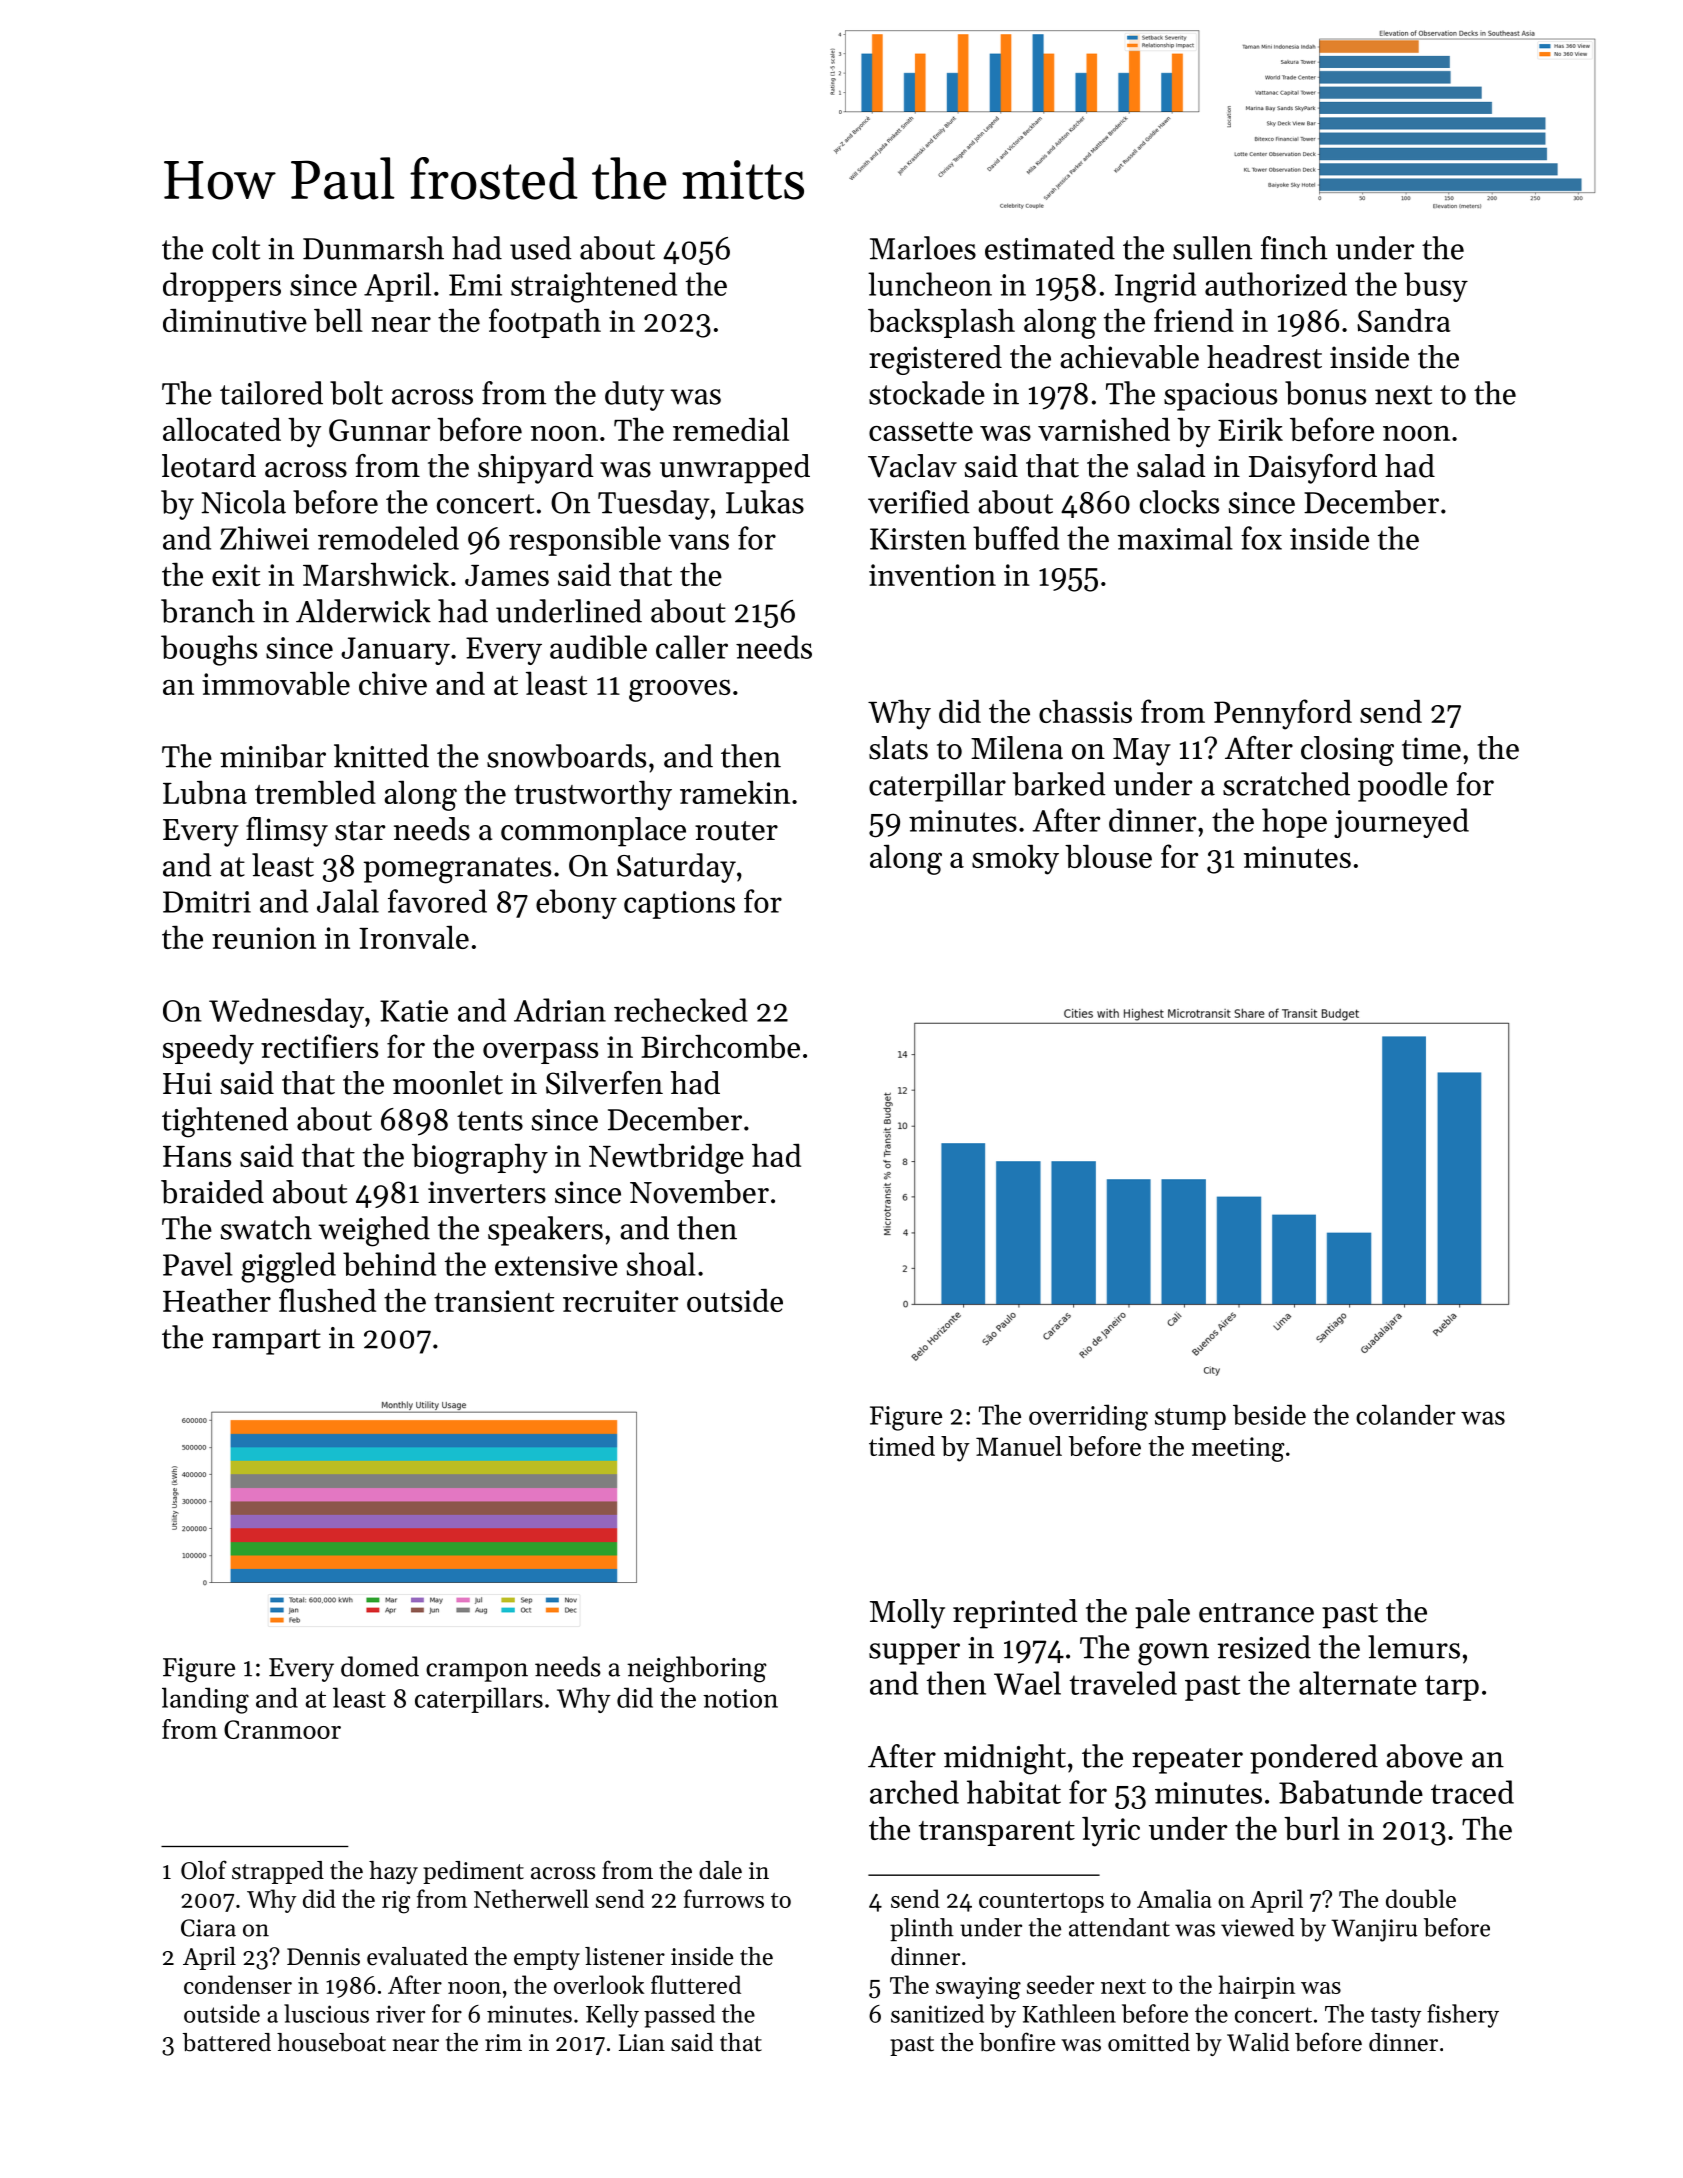 This image has height=2178, width=1683. I want to click on beside, so click(1269, 1414).
